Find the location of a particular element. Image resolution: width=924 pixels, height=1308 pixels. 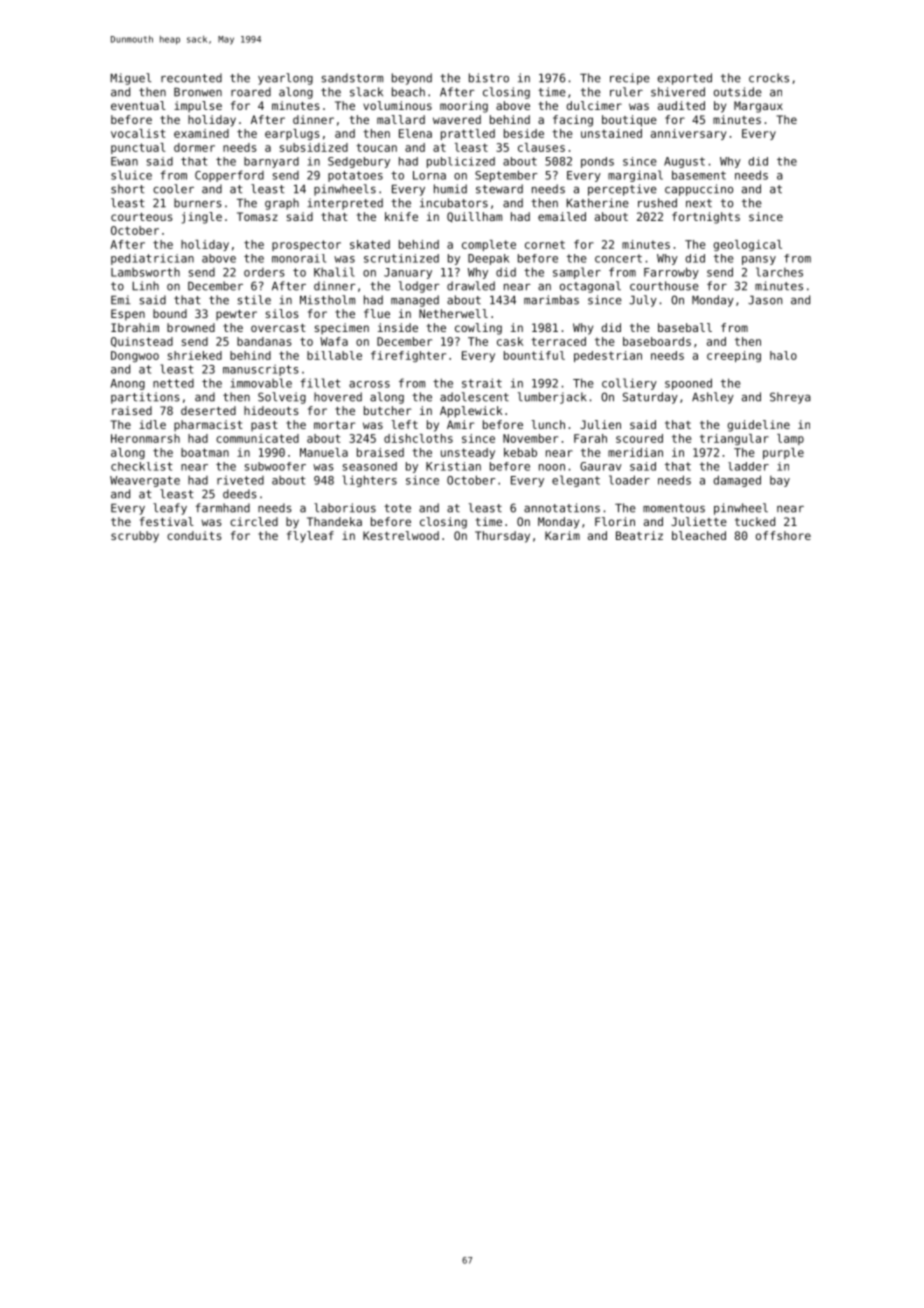

roared is located at coordinates (251, 92).
